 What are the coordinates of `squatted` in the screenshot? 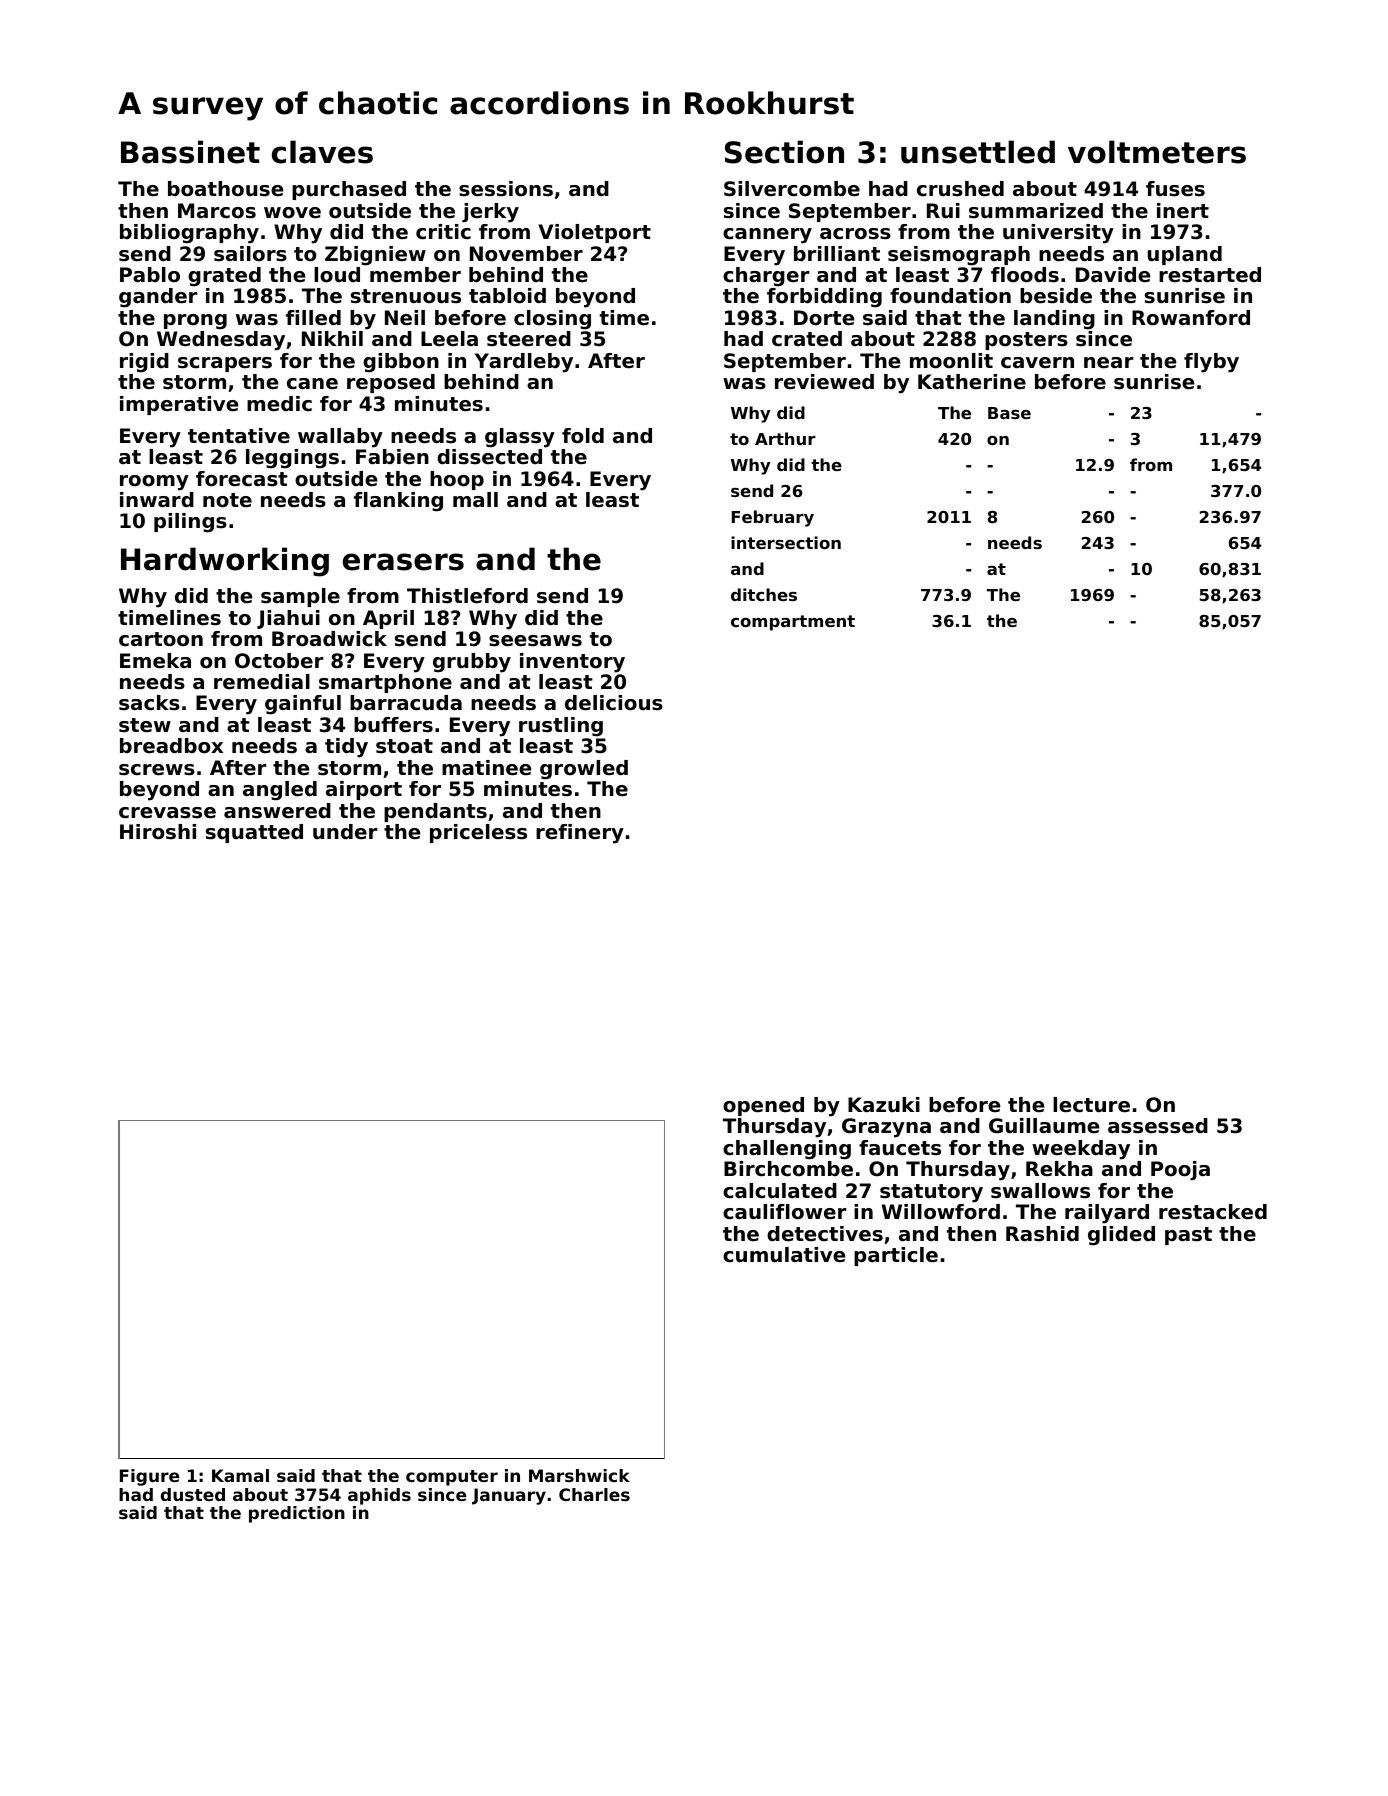 It's located at (254, 833).
